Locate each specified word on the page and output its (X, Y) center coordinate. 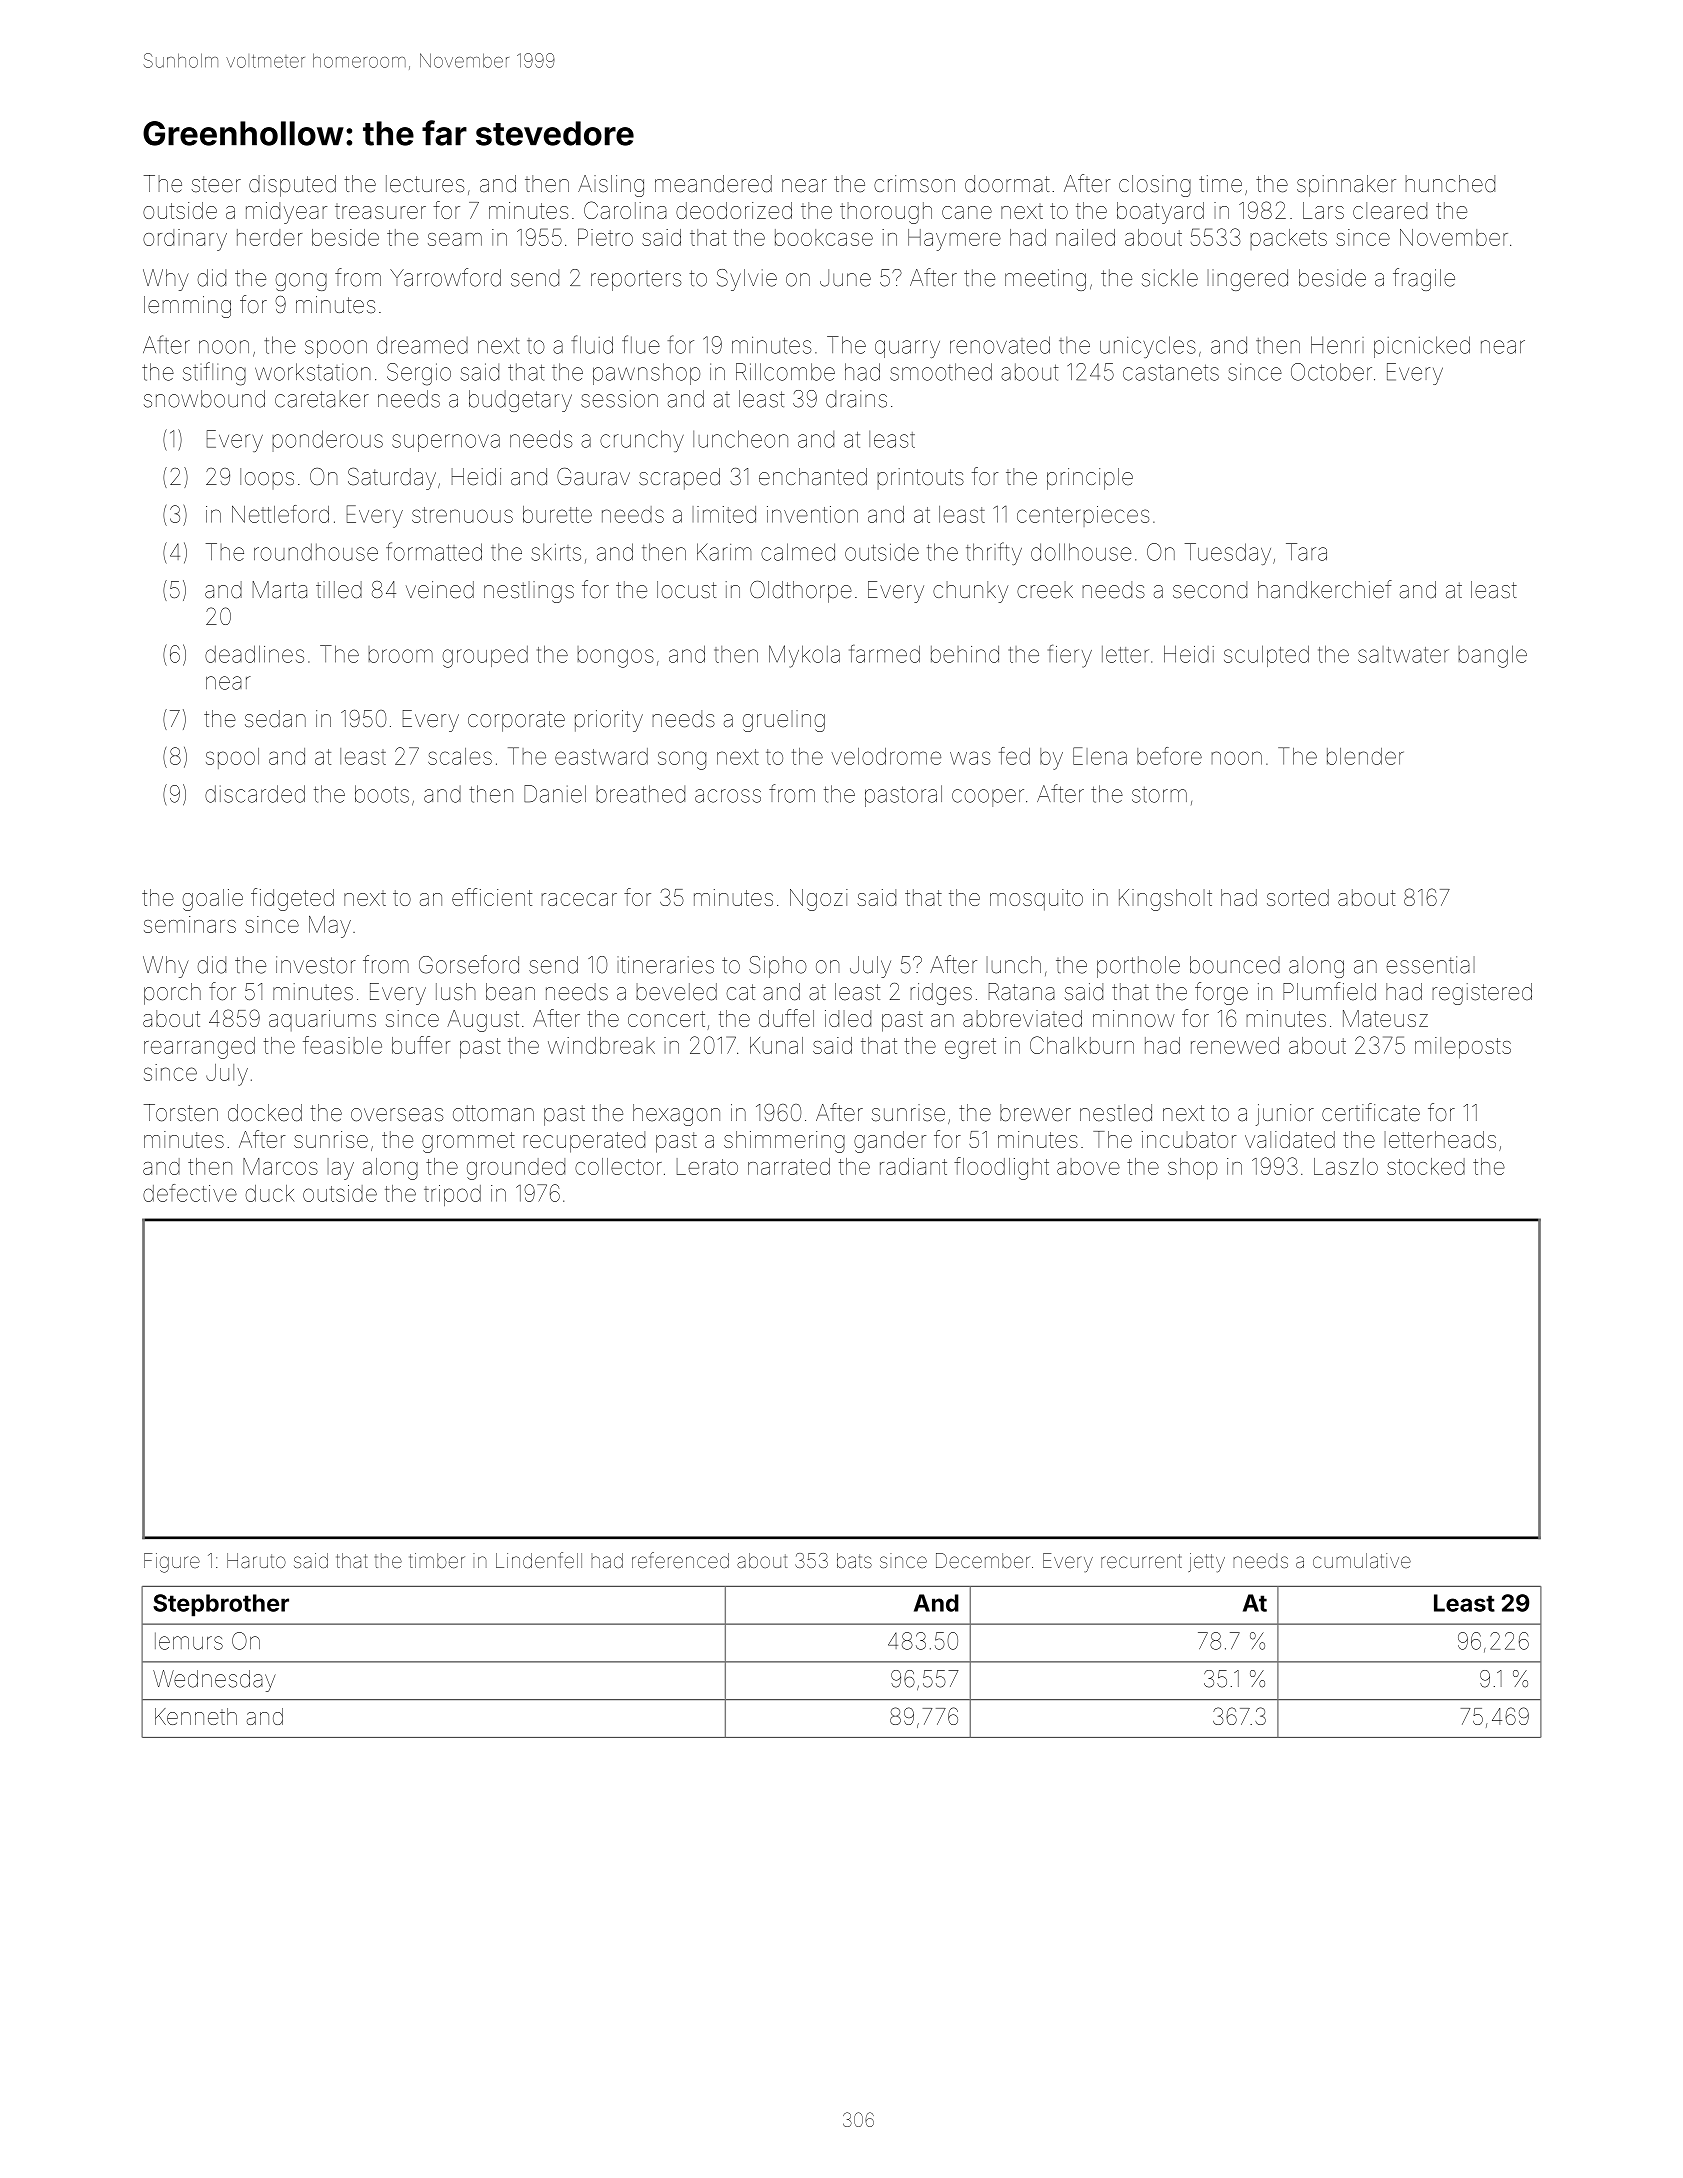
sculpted (1266, 656)
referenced (680, 1560)
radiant (913, 1166)
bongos (616, 657)
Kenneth (196, 1716)
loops (267, 478)
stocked (1426, 1166)
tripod (452, 1195)
